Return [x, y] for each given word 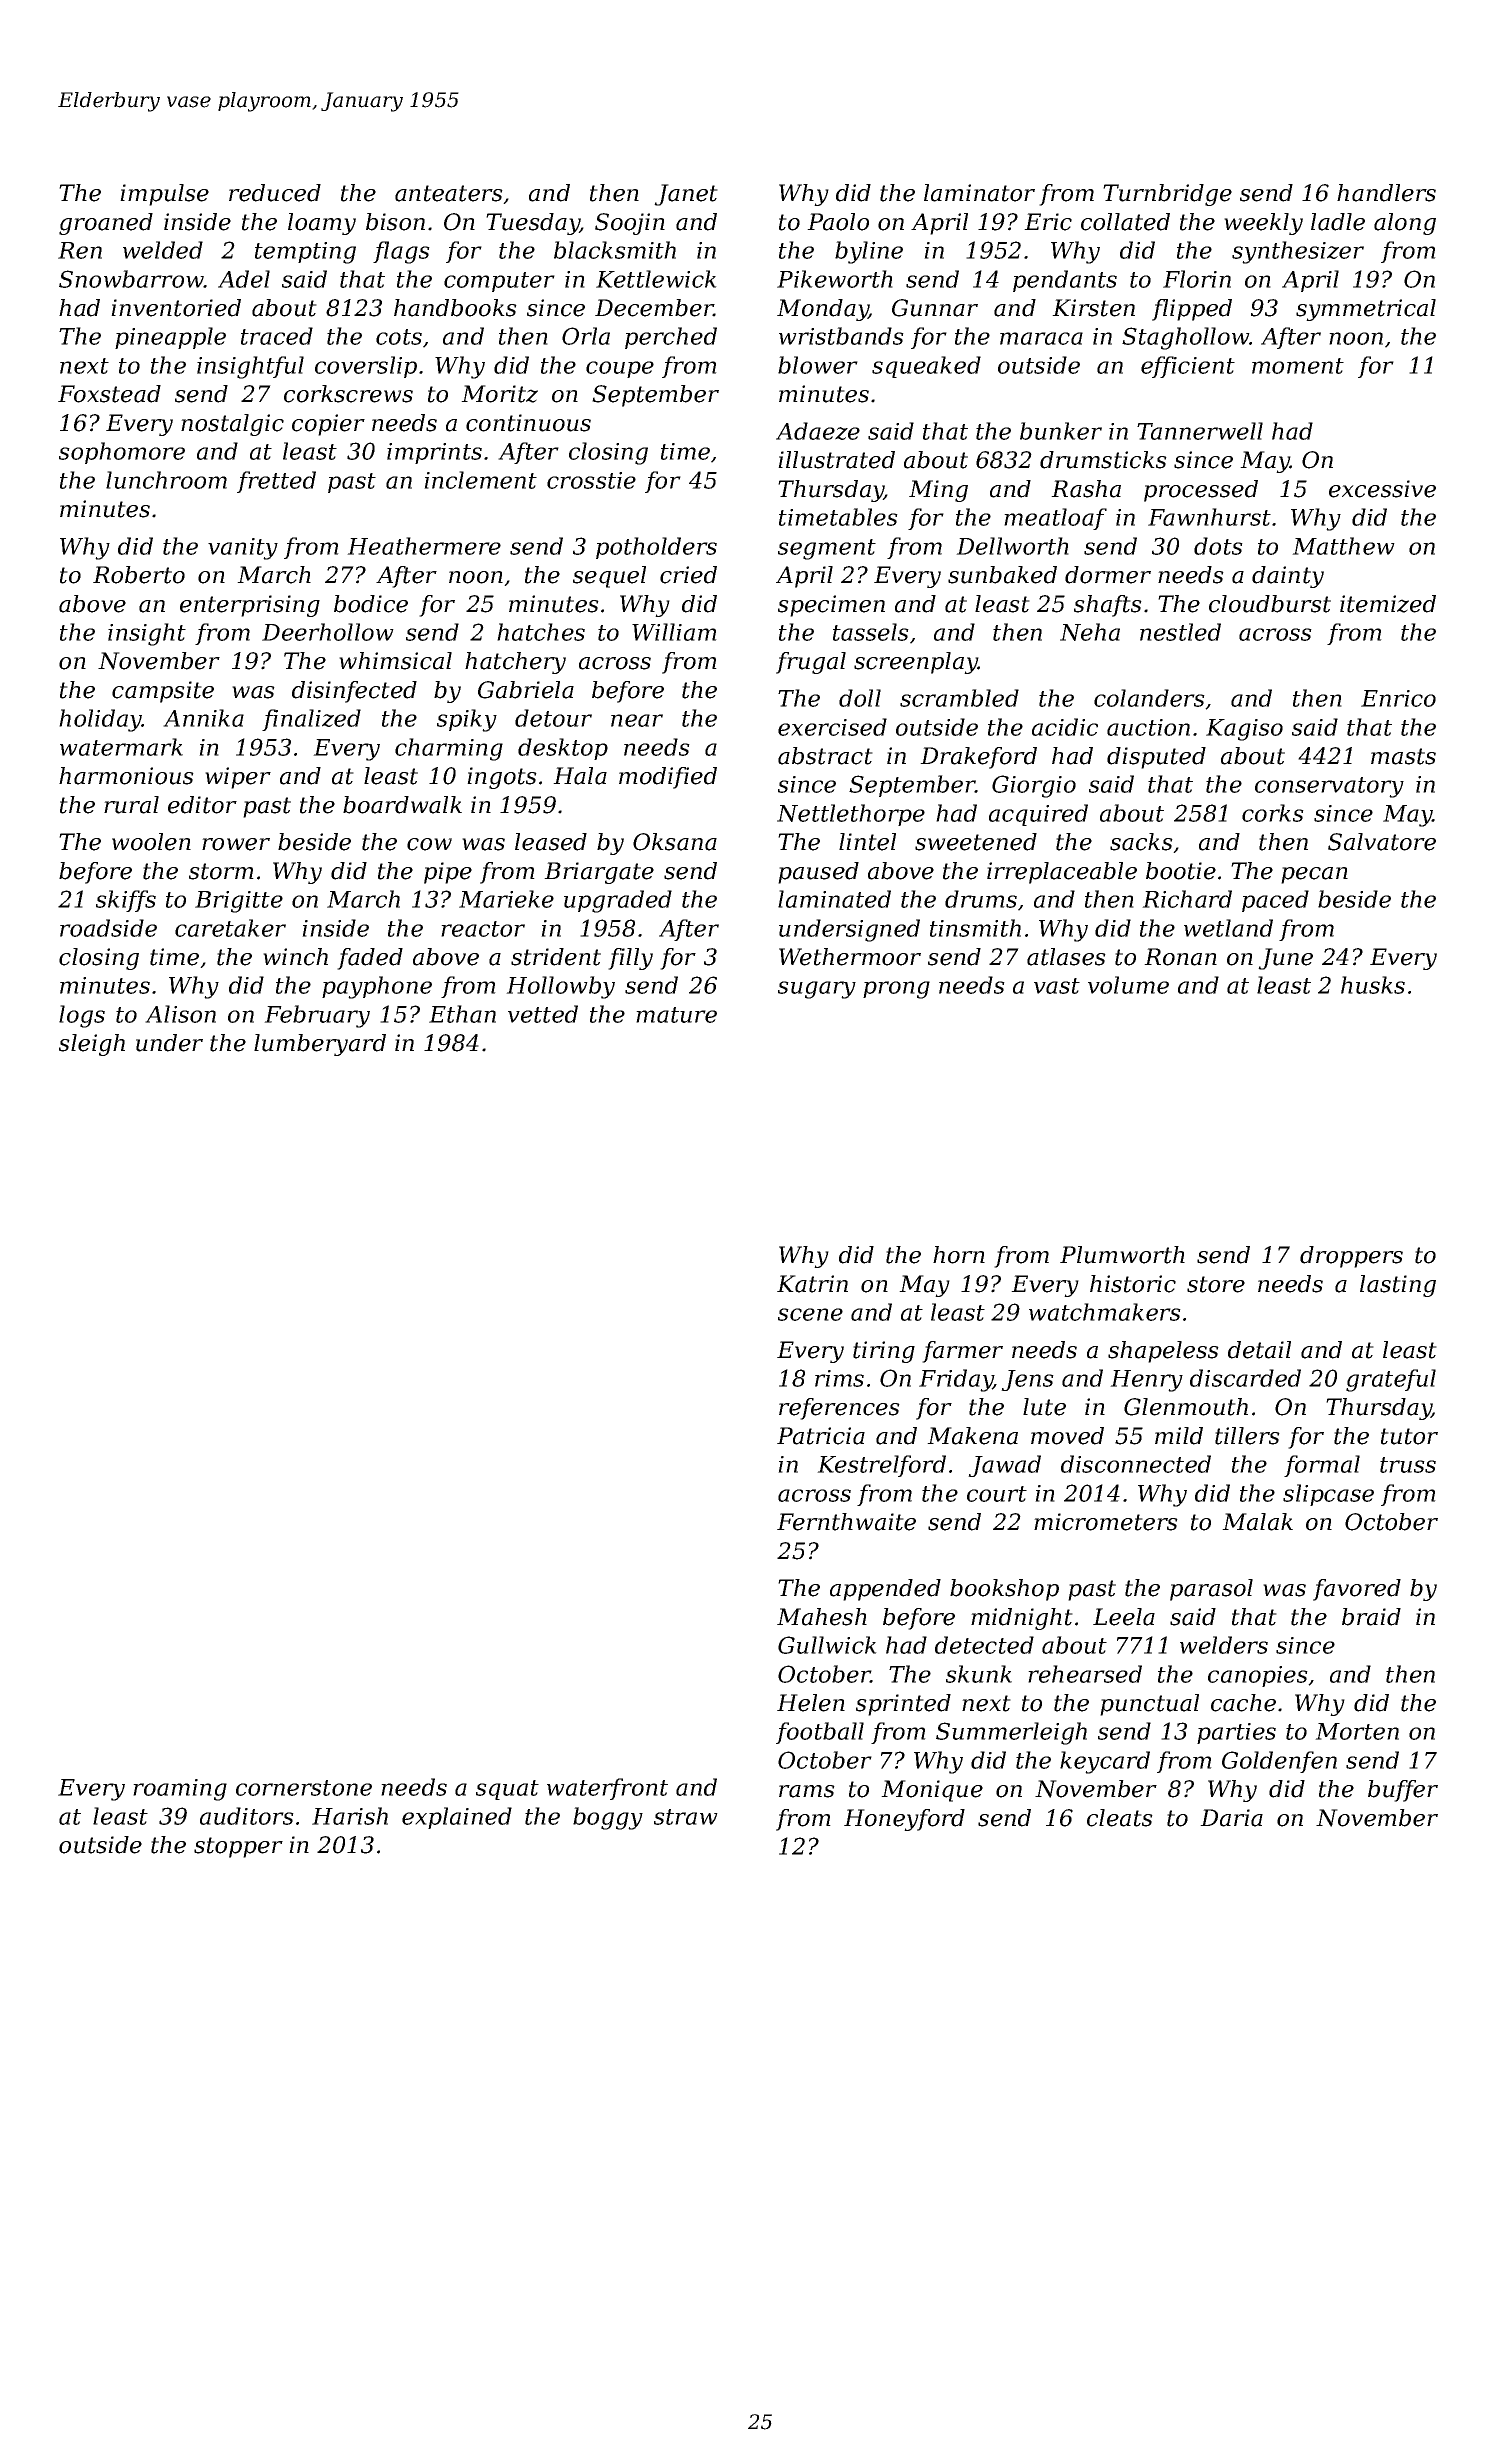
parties [1236, 1733]
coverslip [366, 367]
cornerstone [304, 1788]
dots [1218, 546]
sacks [1141, 842]
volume [1128, 985]
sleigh [92, 1045]
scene [810, 1314]
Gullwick [827, 1645]
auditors [247, 1816]
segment [827, 549]
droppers [1351, 1257]
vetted [543, 1014]
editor [202, 805]
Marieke [506, 899]
